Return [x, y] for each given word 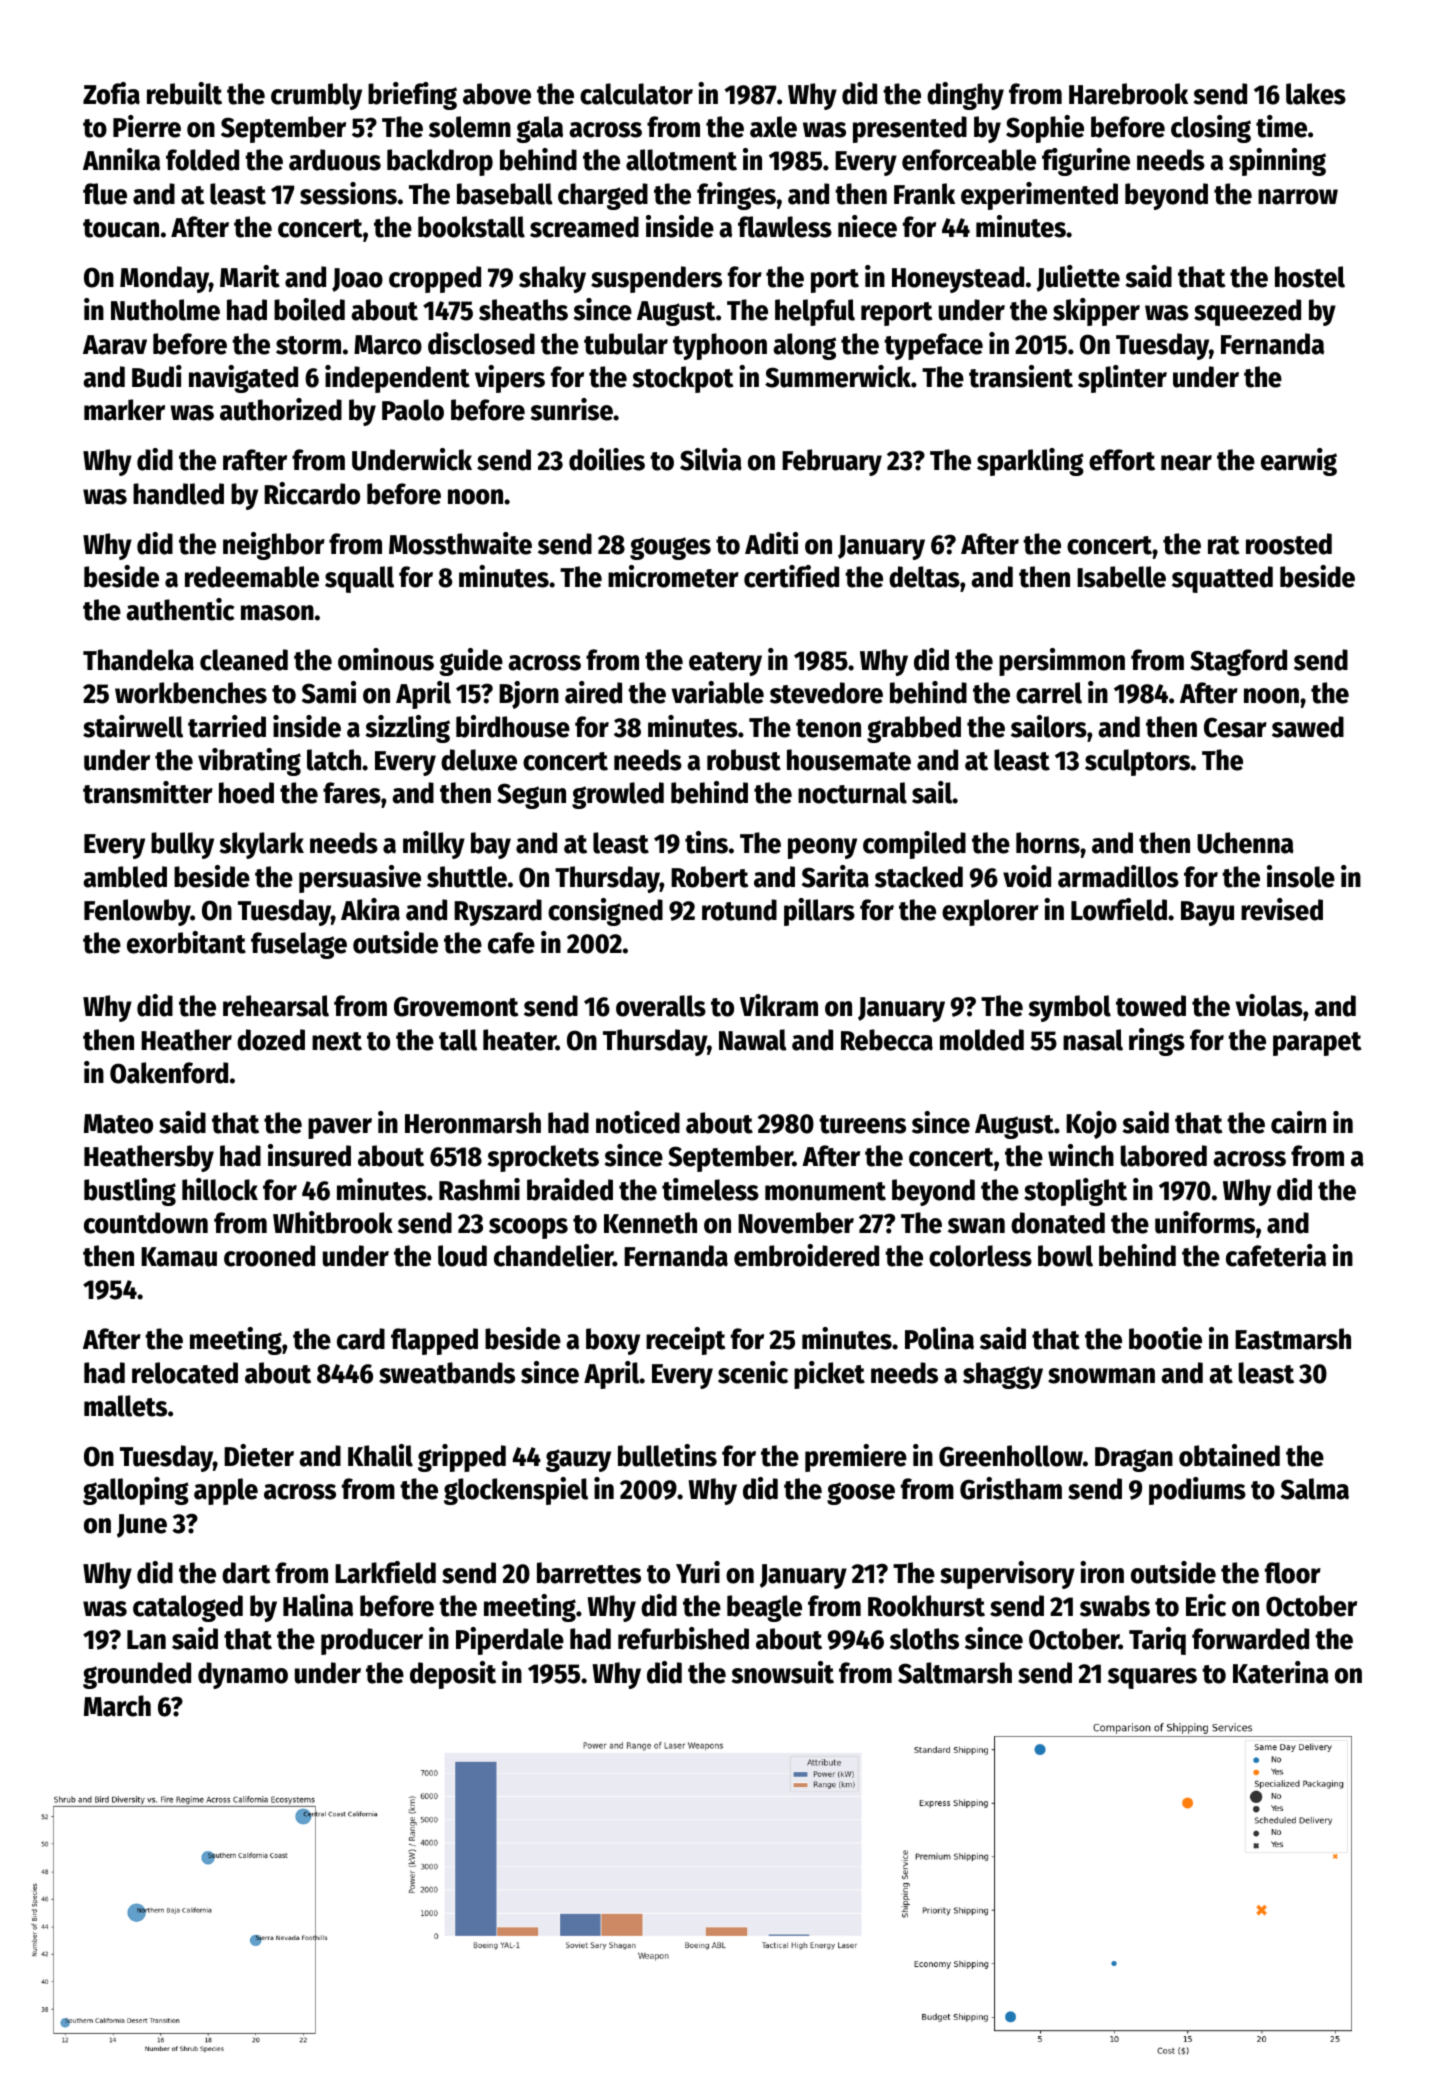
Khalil [380, 1455]
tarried [227, 726]
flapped [434, 1341]
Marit [250, 276]
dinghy [965, 96]
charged [603, 196]
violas [1269, 1005]
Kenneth [650, 1223]
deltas [924, 577]
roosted [1289, 544]
